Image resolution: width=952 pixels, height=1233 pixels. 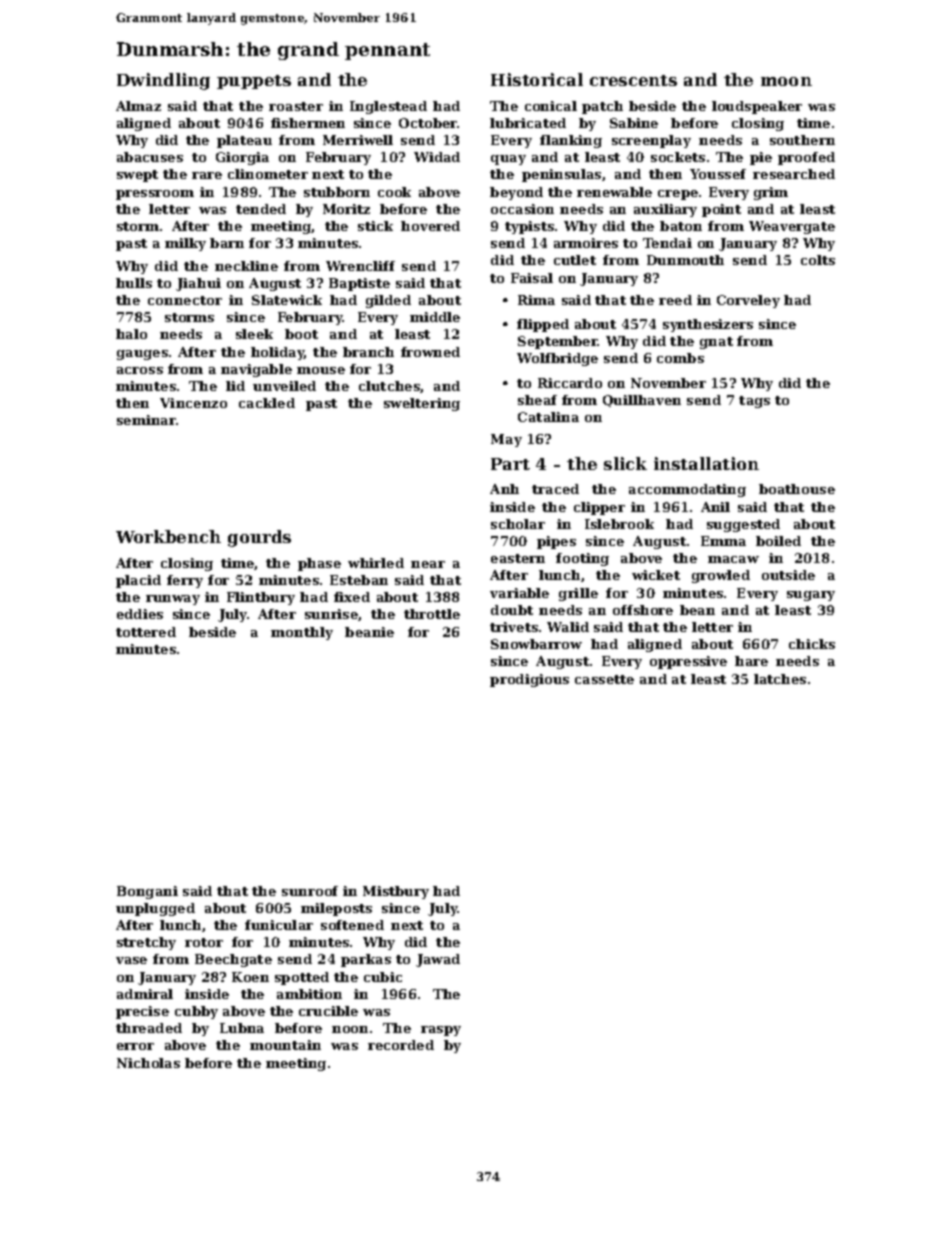 What do you see at coordinates (780, 679) in the screenshot?
I see `latches` at bounding box center [780, 679].
